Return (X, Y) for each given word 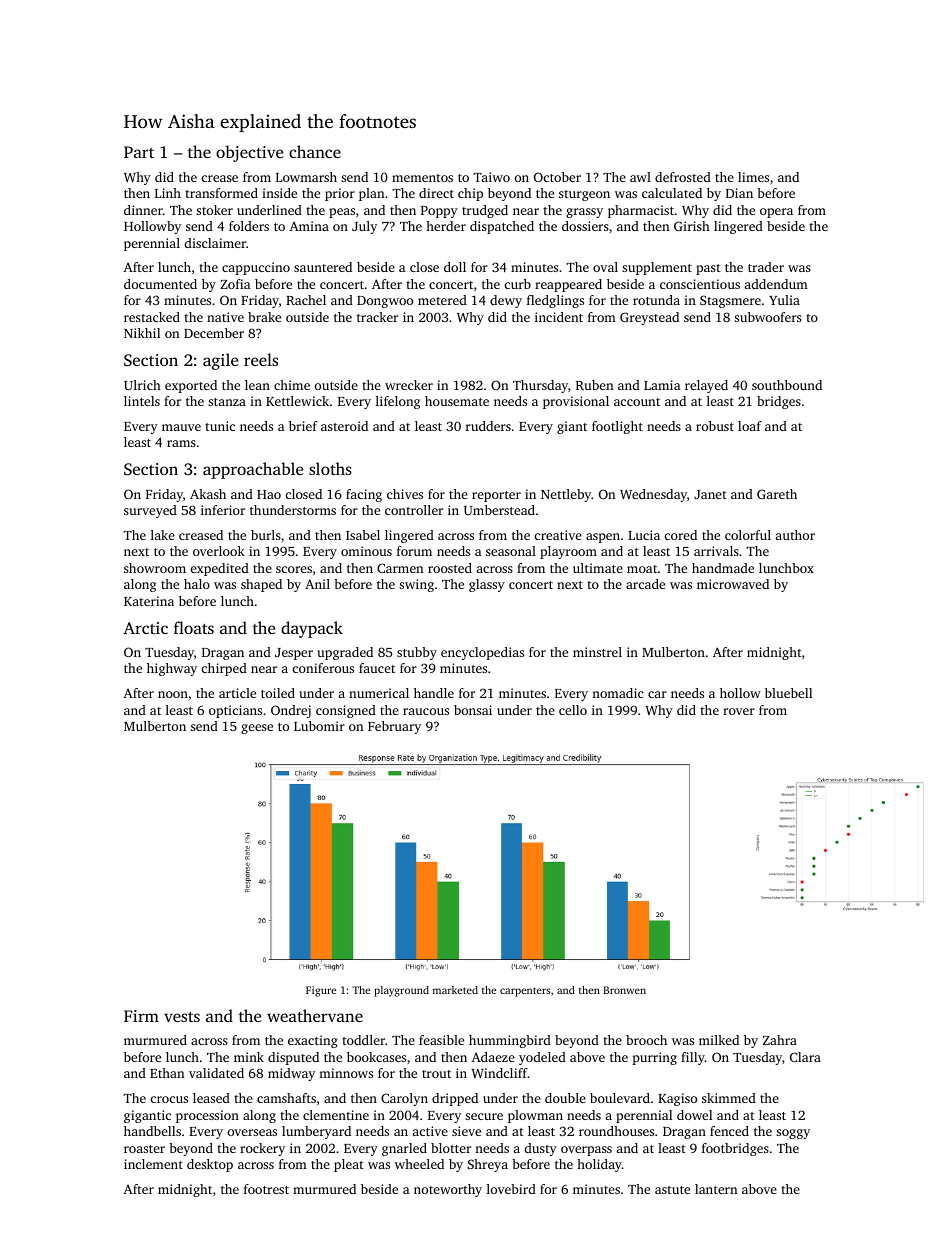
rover (739, 711)
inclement (153, 1164)
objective (249, 153)
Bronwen (624, 990)
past (708, 269)
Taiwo (491, 177)
